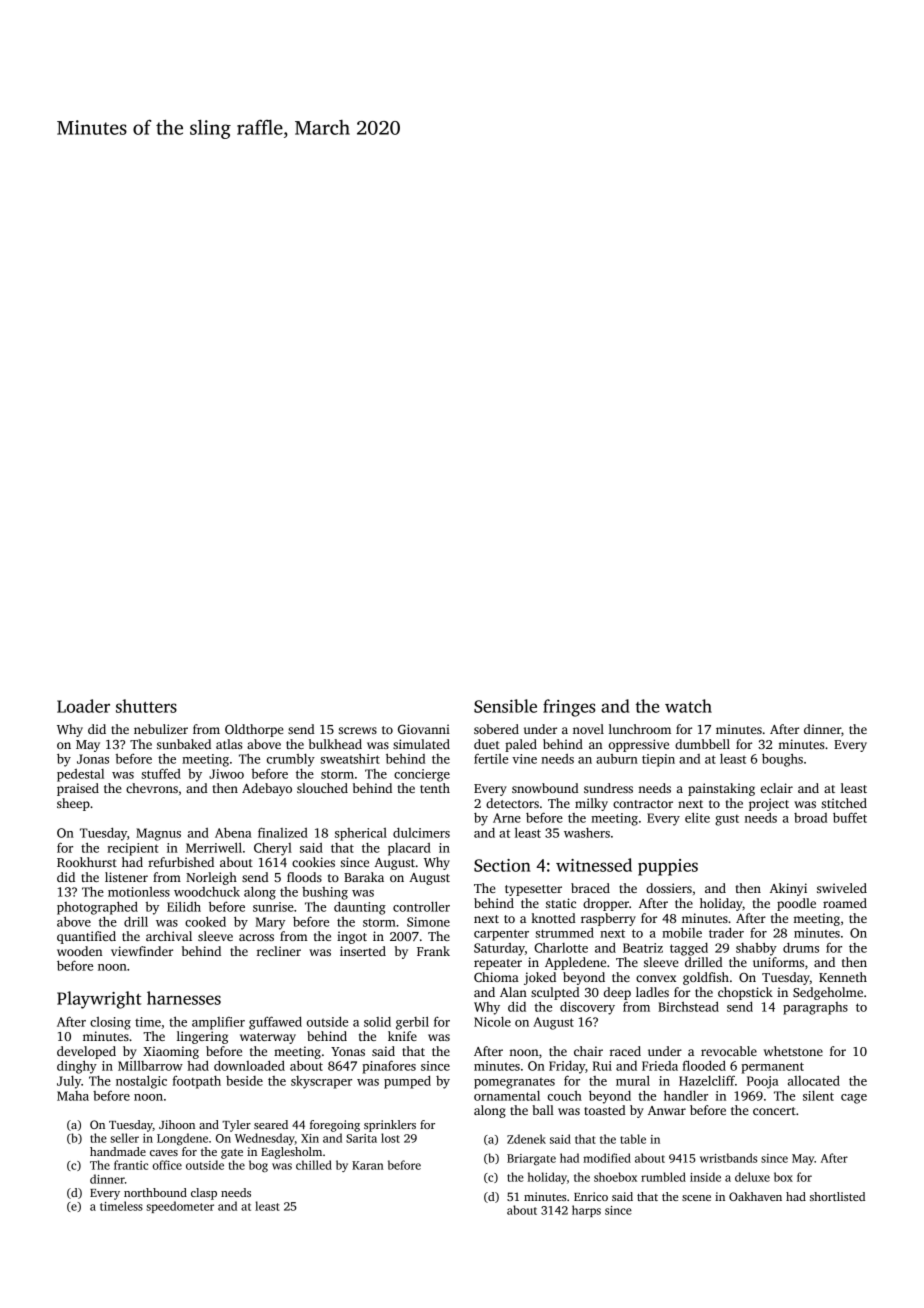 The height and width of the screenshot is (1308, 924). I want to click on allocated, so click(814, 1080).
